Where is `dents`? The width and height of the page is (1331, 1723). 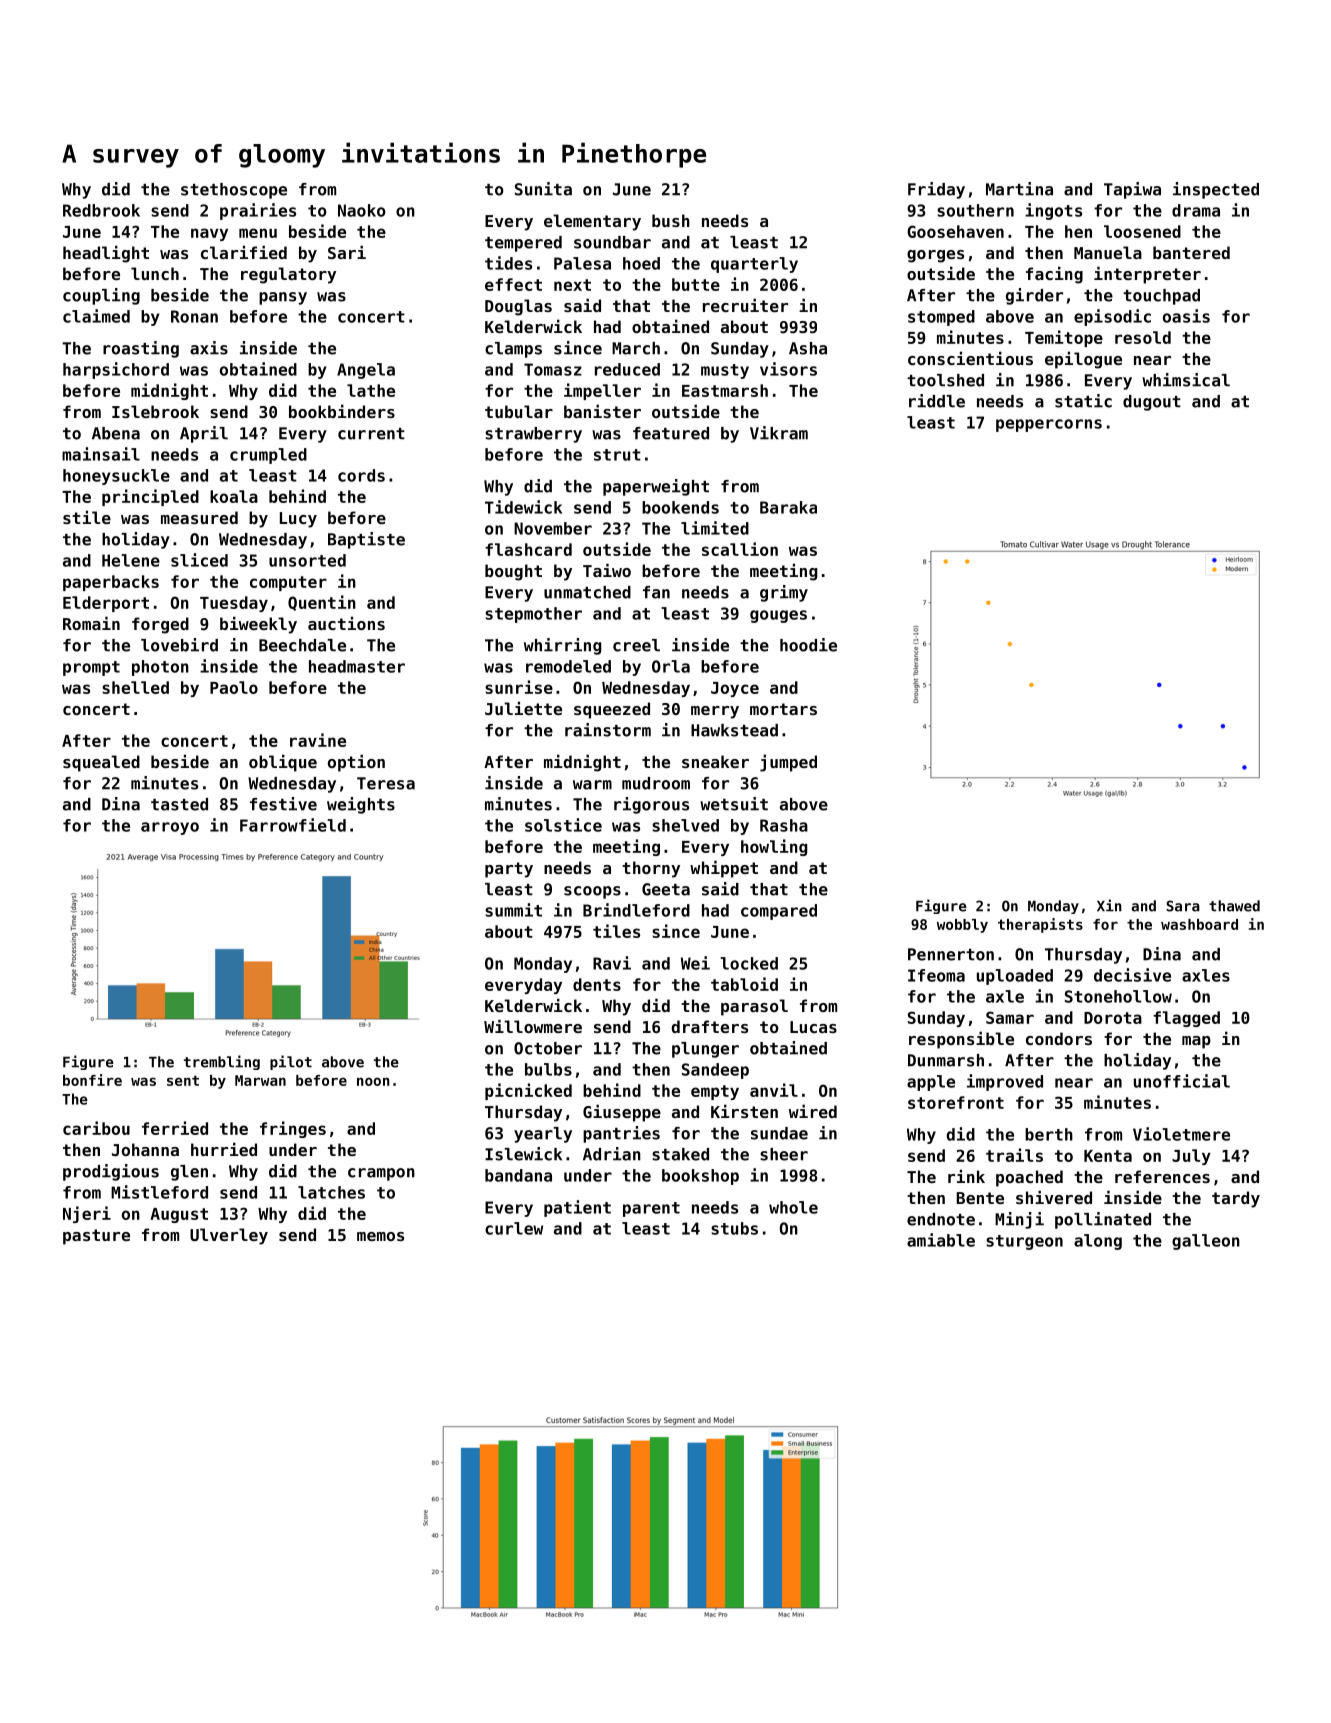
dents is located at coordinates (597, 984).
